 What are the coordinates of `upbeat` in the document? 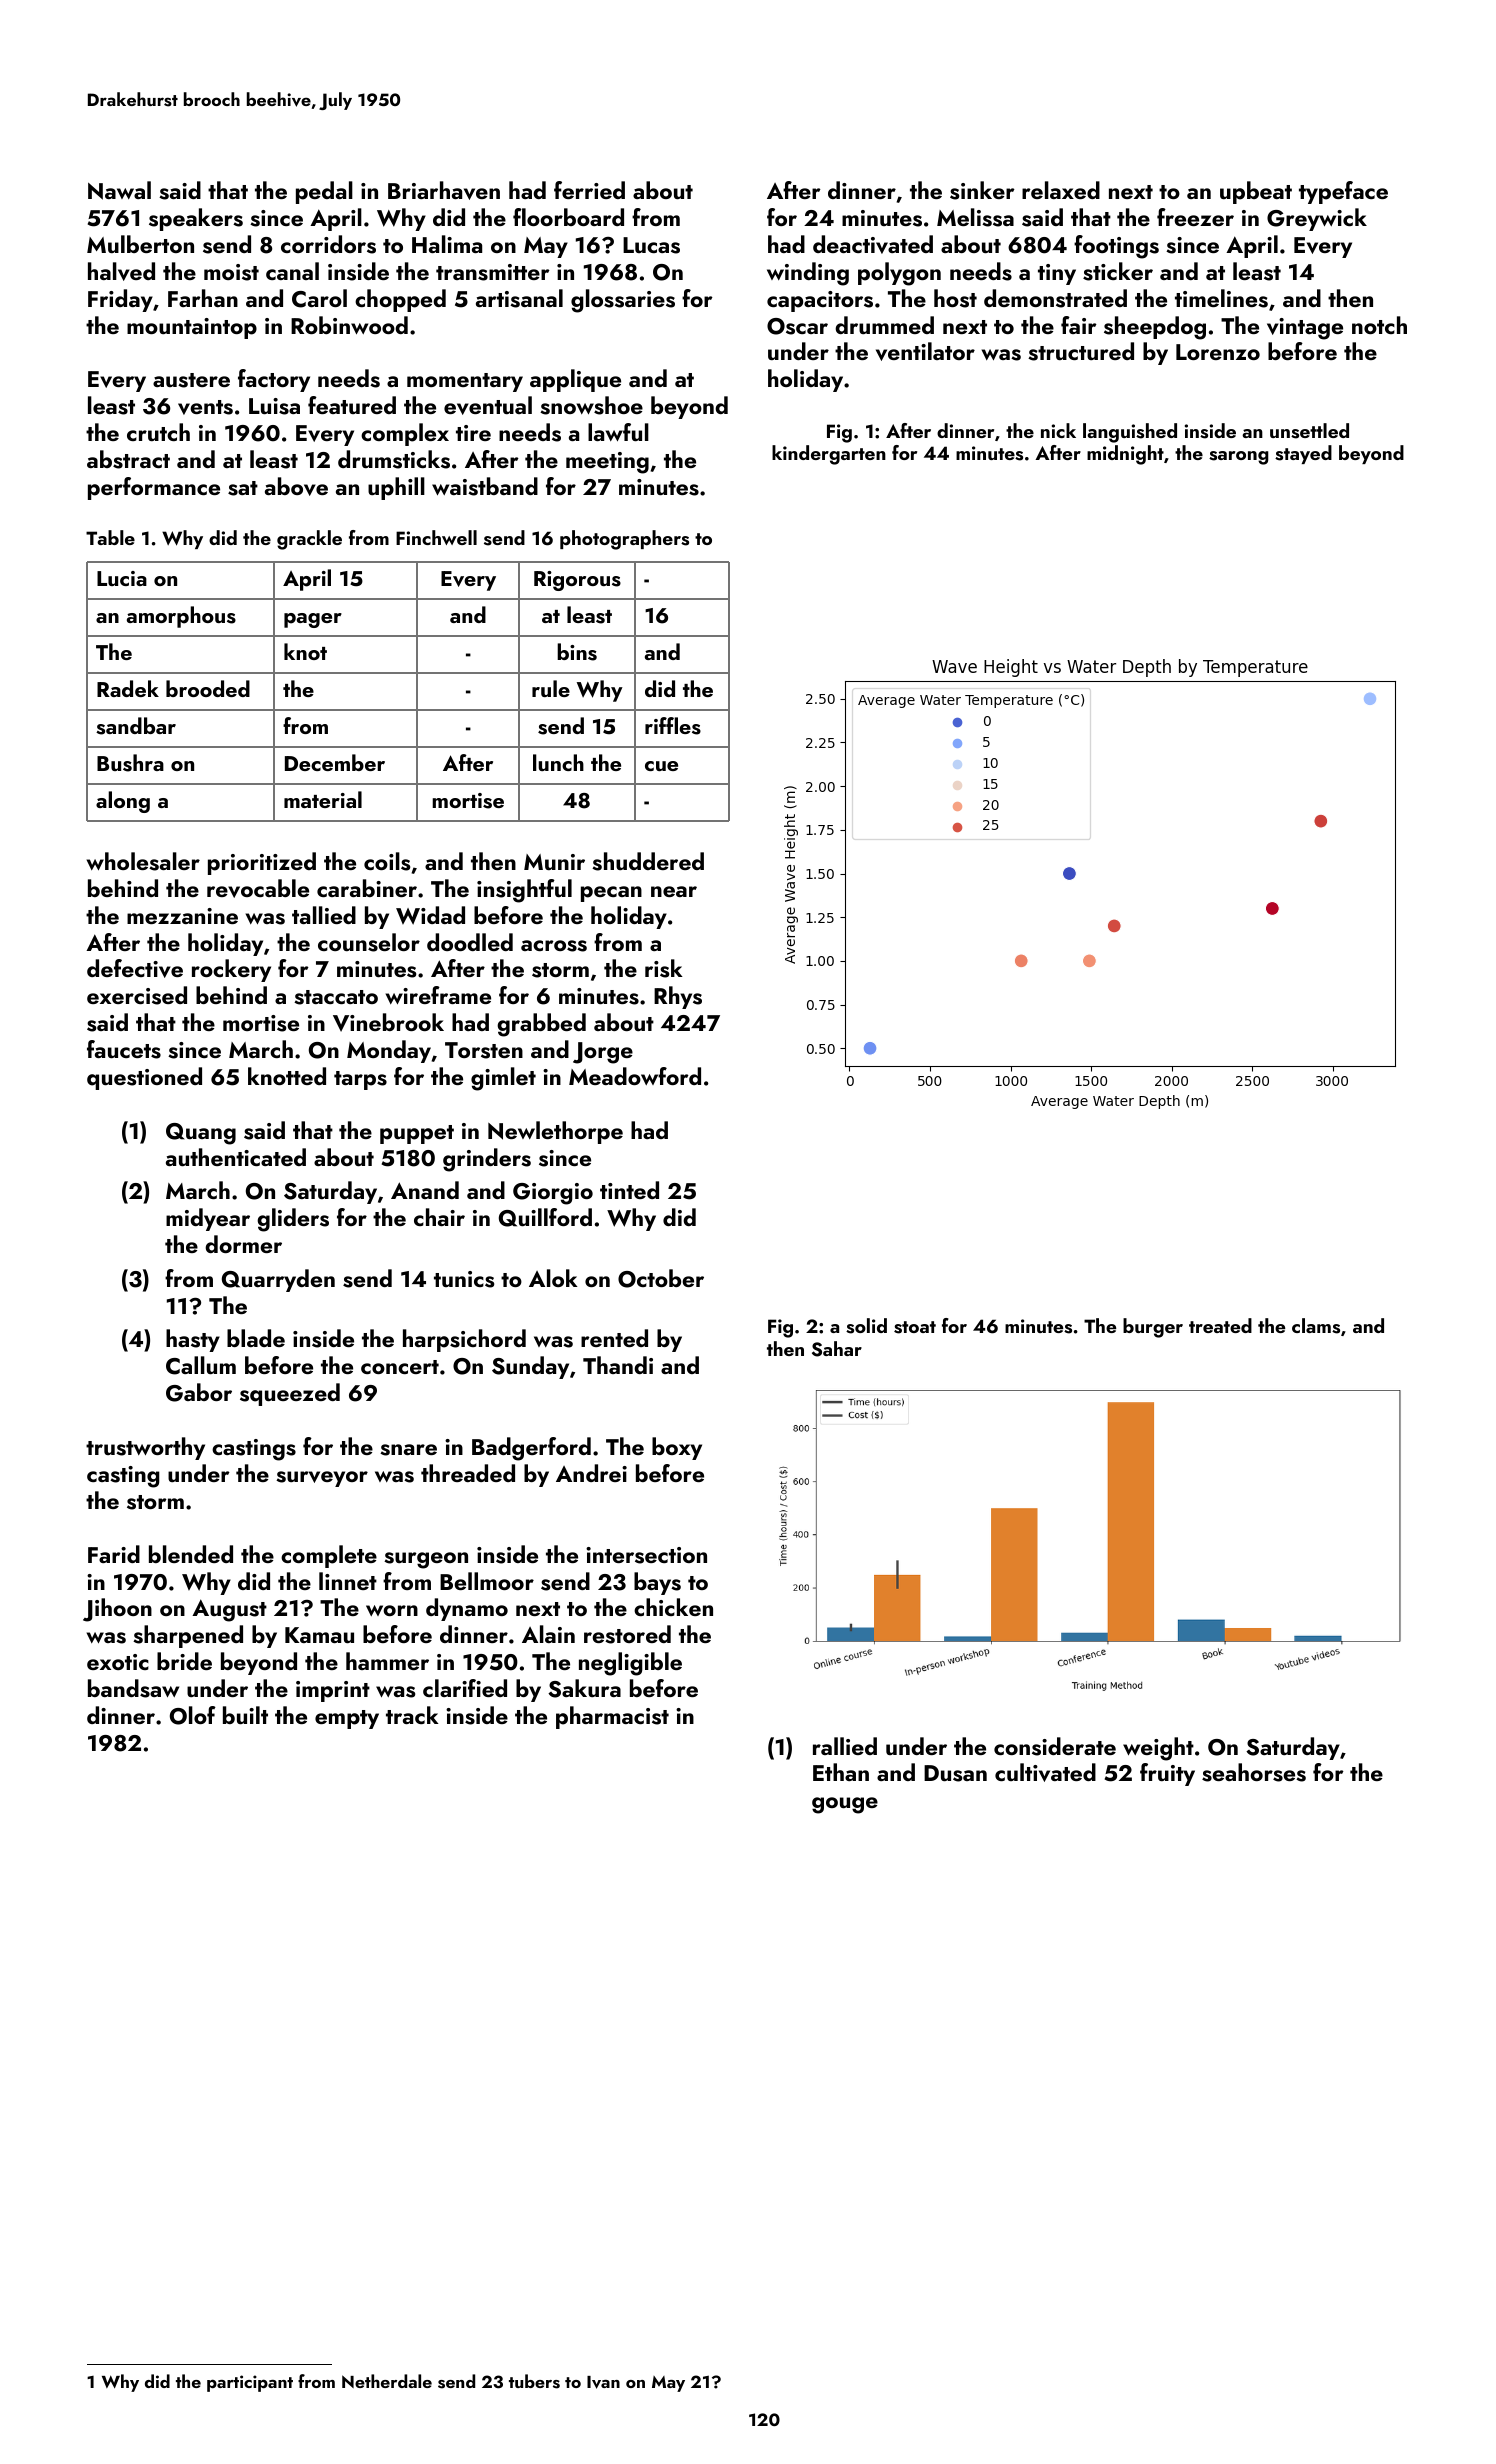 It's located at (1256, 192).
